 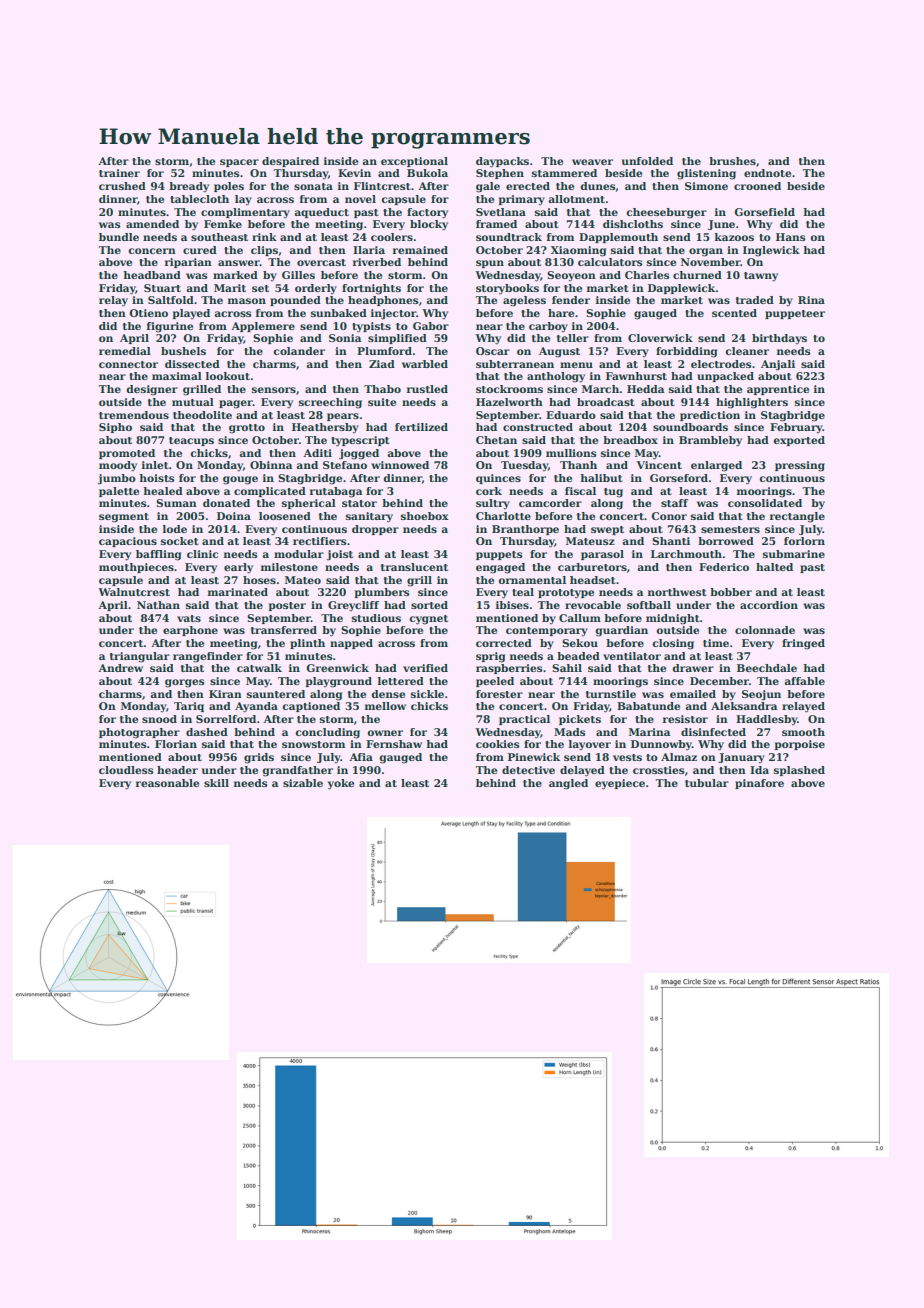 I want to click on borrowed, so click(x=726, y=541).
